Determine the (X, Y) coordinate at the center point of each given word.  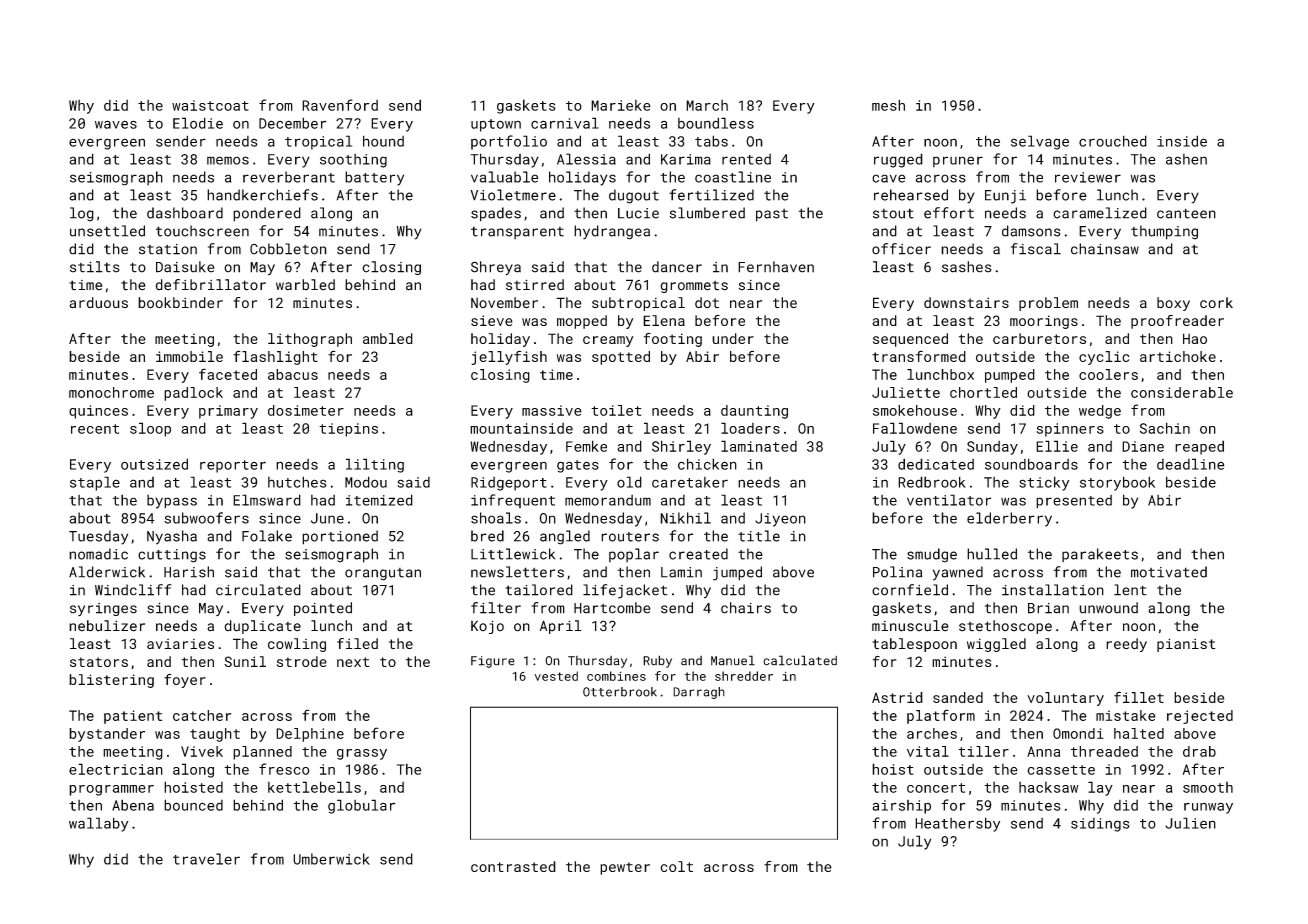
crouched (1113, 141)
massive (552, 410)
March (707, 105)
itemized (379, 500)
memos (228, 160)
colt (676, 866)
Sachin (1165, 428)
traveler (206, 859)
